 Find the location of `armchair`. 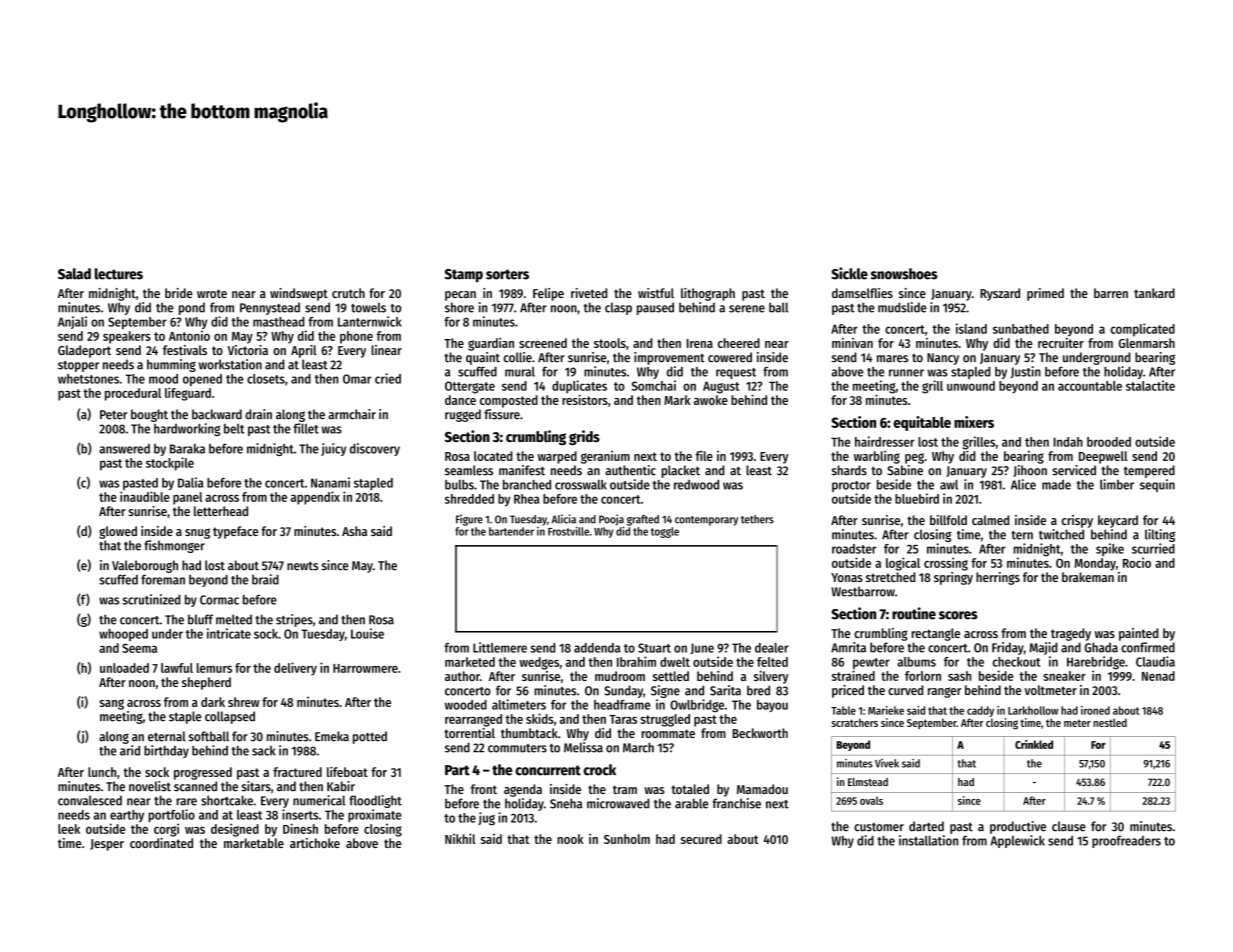

armchair is located at coordinates (352, 414).
